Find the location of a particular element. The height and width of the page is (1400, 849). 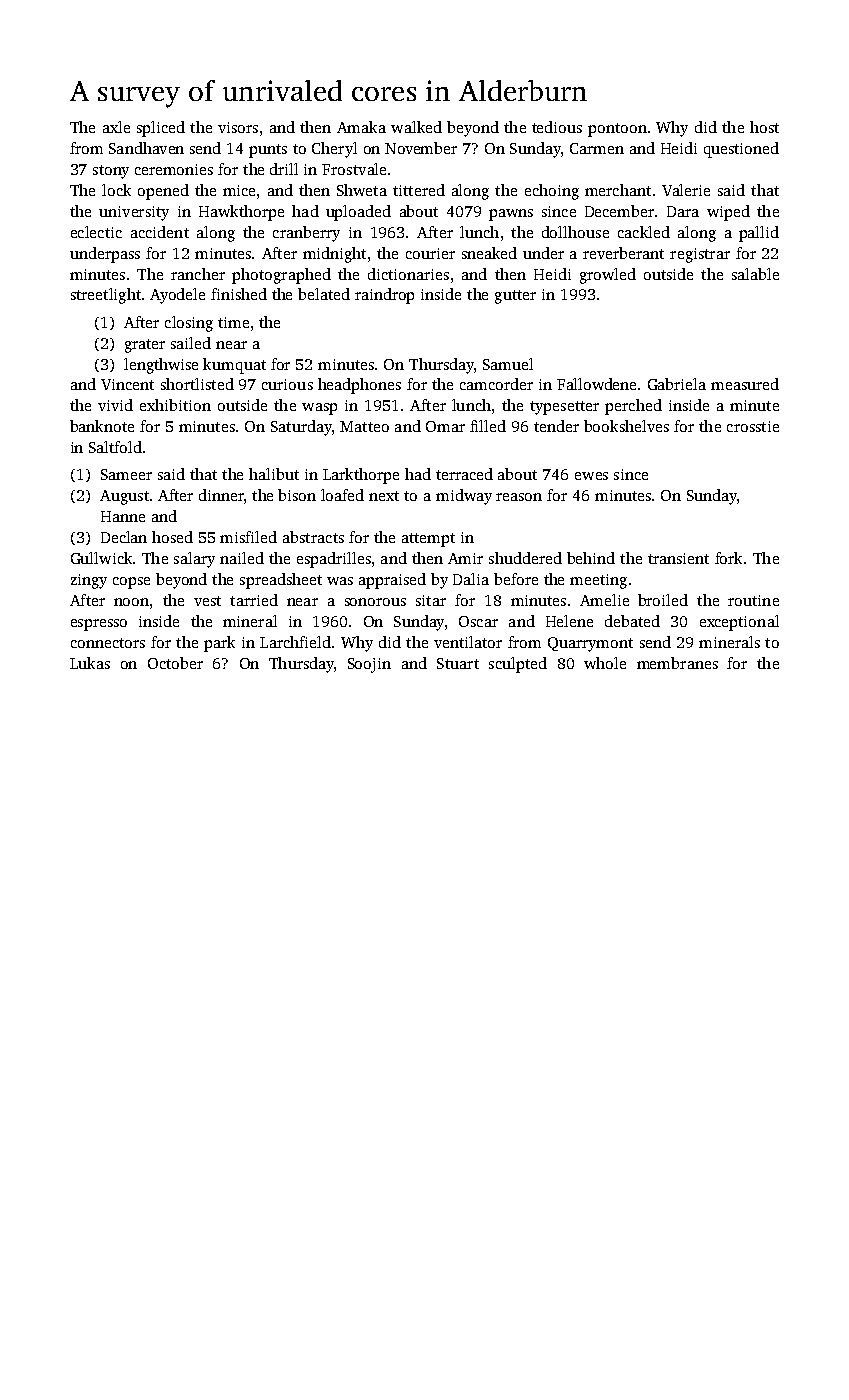

wiped is located at coordinates (728, 213).
